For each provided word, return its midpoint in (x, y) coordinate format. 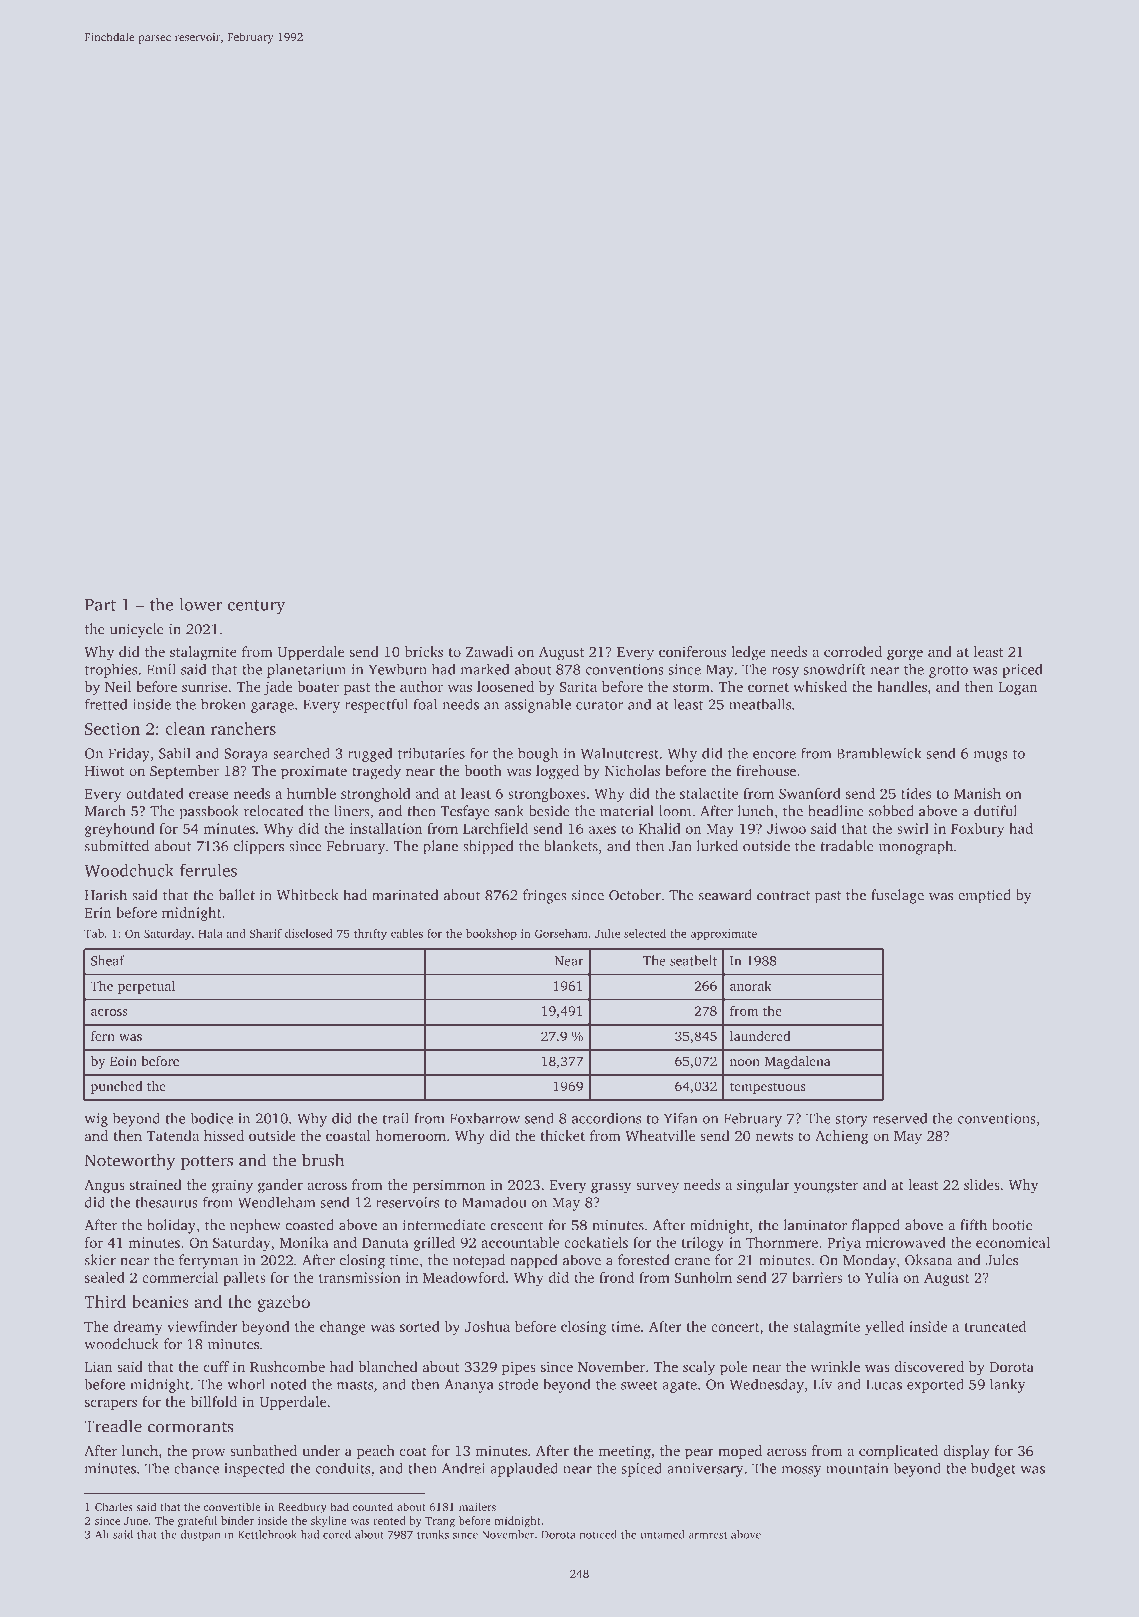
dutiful (995, 811)
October (635, 895)
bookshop (491, 935)
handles (902, 686)
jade (278, 688)
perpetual (146, 987)
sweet (639, 1385)
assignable (537, 705)
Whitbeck (307, 895)
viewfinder (202, 1326)
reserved (900, 1118)
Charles (114, 1506)
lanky (1008, 1385)
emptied (984, 896)
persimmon (449, 1186)
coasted (310, 1225)
